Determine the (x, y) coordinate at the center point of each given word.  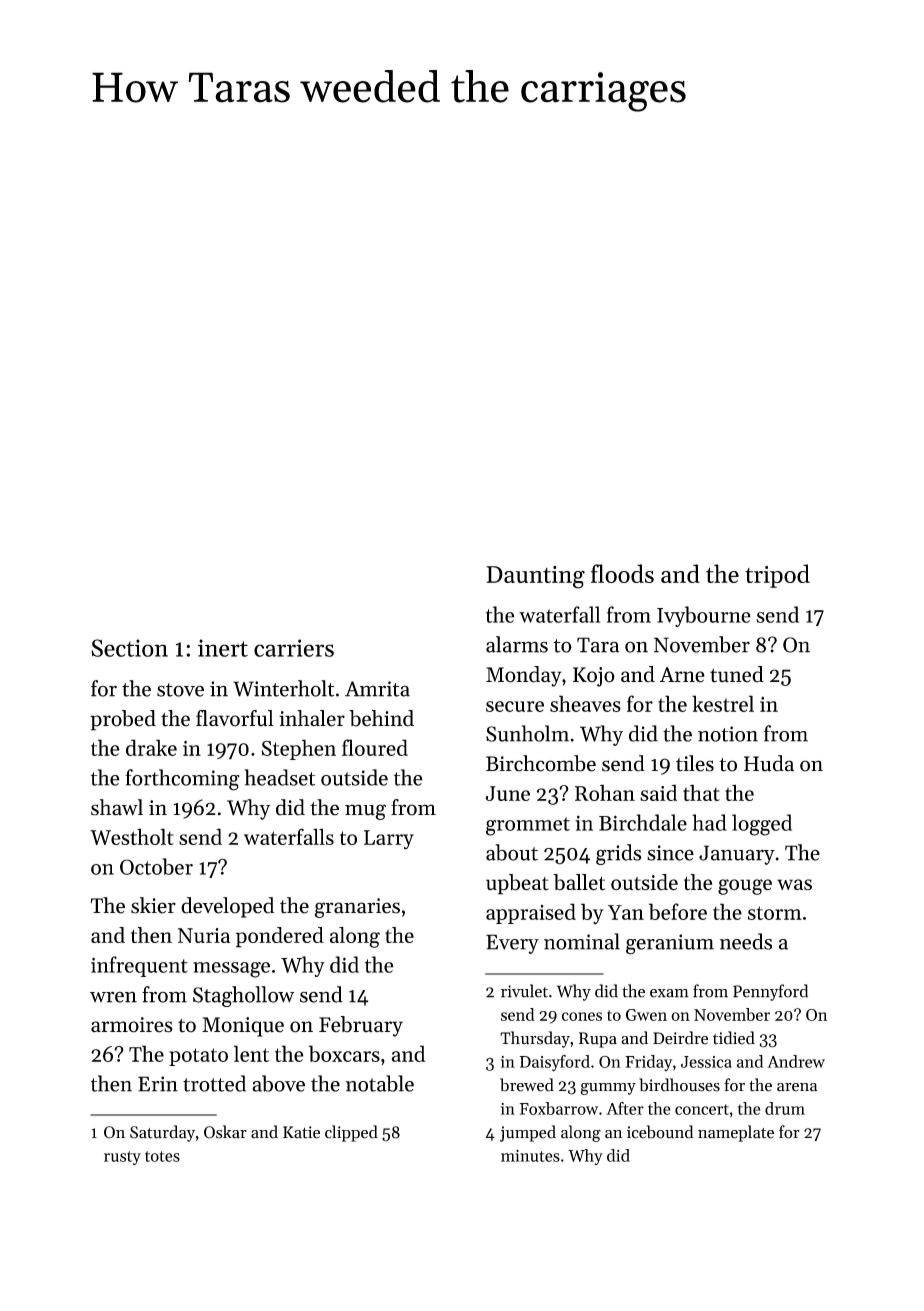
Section (129, 648)
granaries (357, 908)
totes (162, 1156)
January (737, 855)
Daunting (535, 577)
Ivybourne (704, 616)
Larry (389, 840)
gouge (745, 887)
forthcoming (182, 780)
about (512, 852)
